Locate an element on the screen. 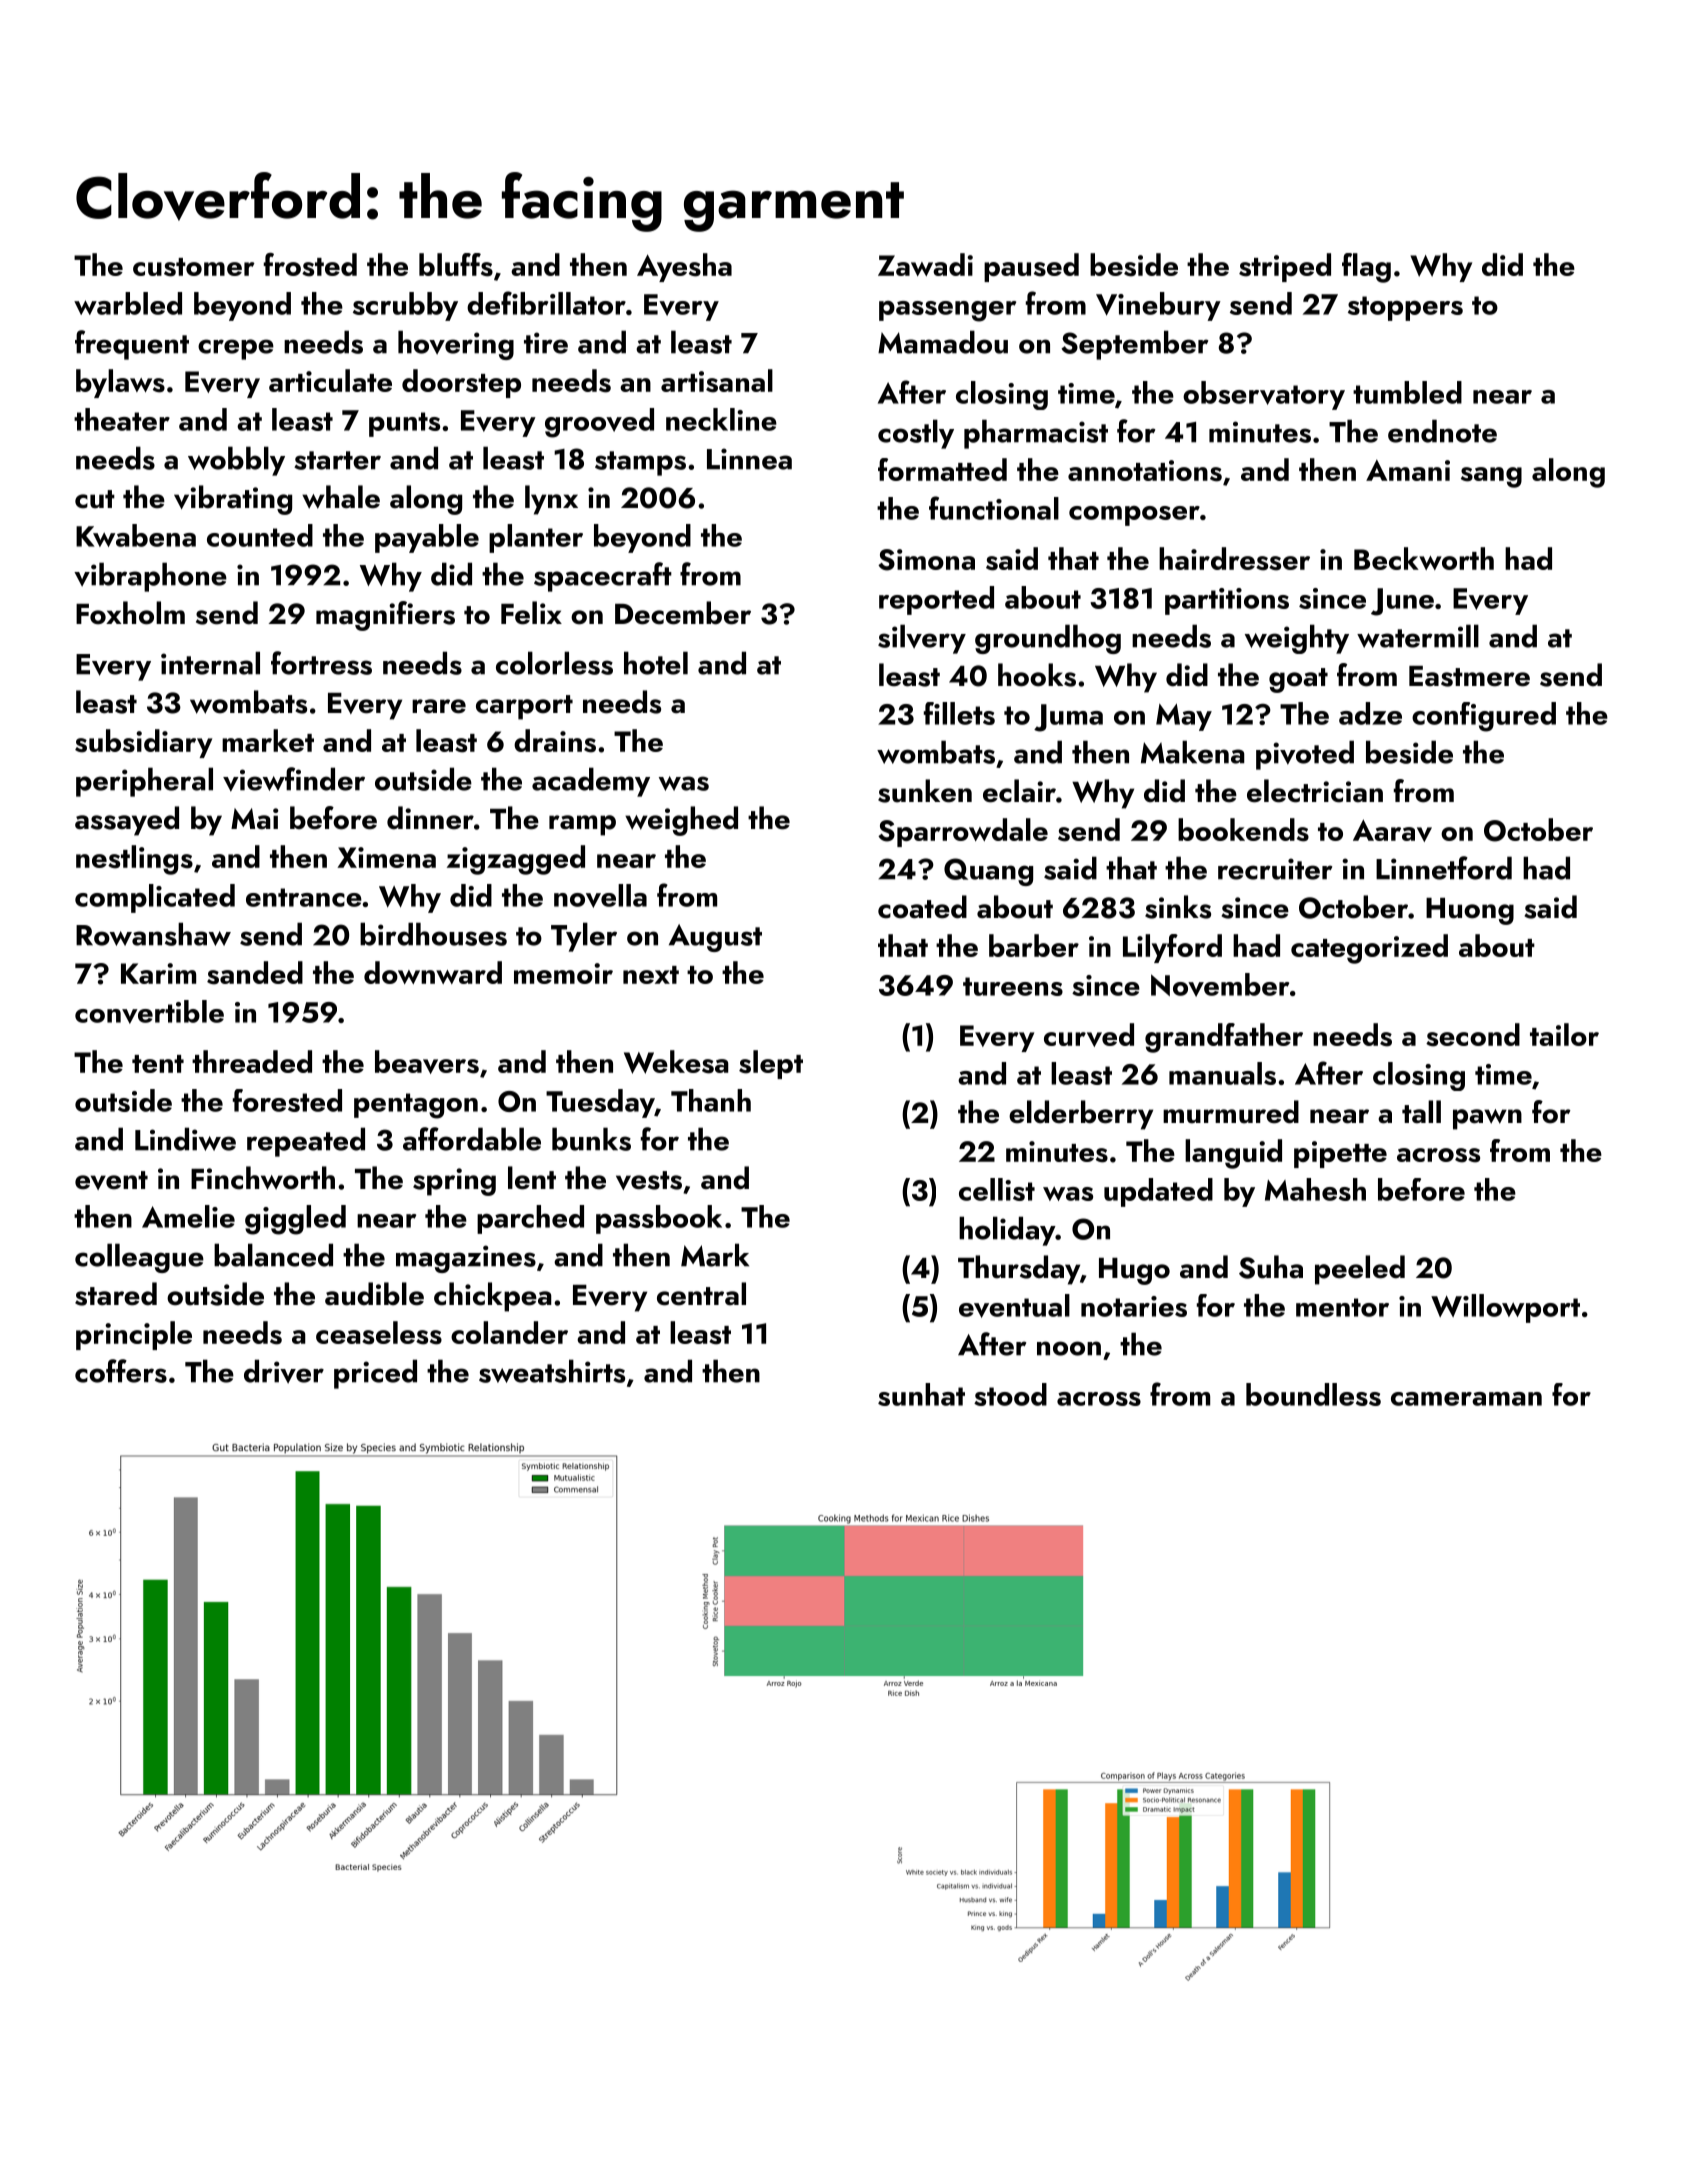 The image size is (1683, 2178). Huong is located at coordinates (1470, 911).
